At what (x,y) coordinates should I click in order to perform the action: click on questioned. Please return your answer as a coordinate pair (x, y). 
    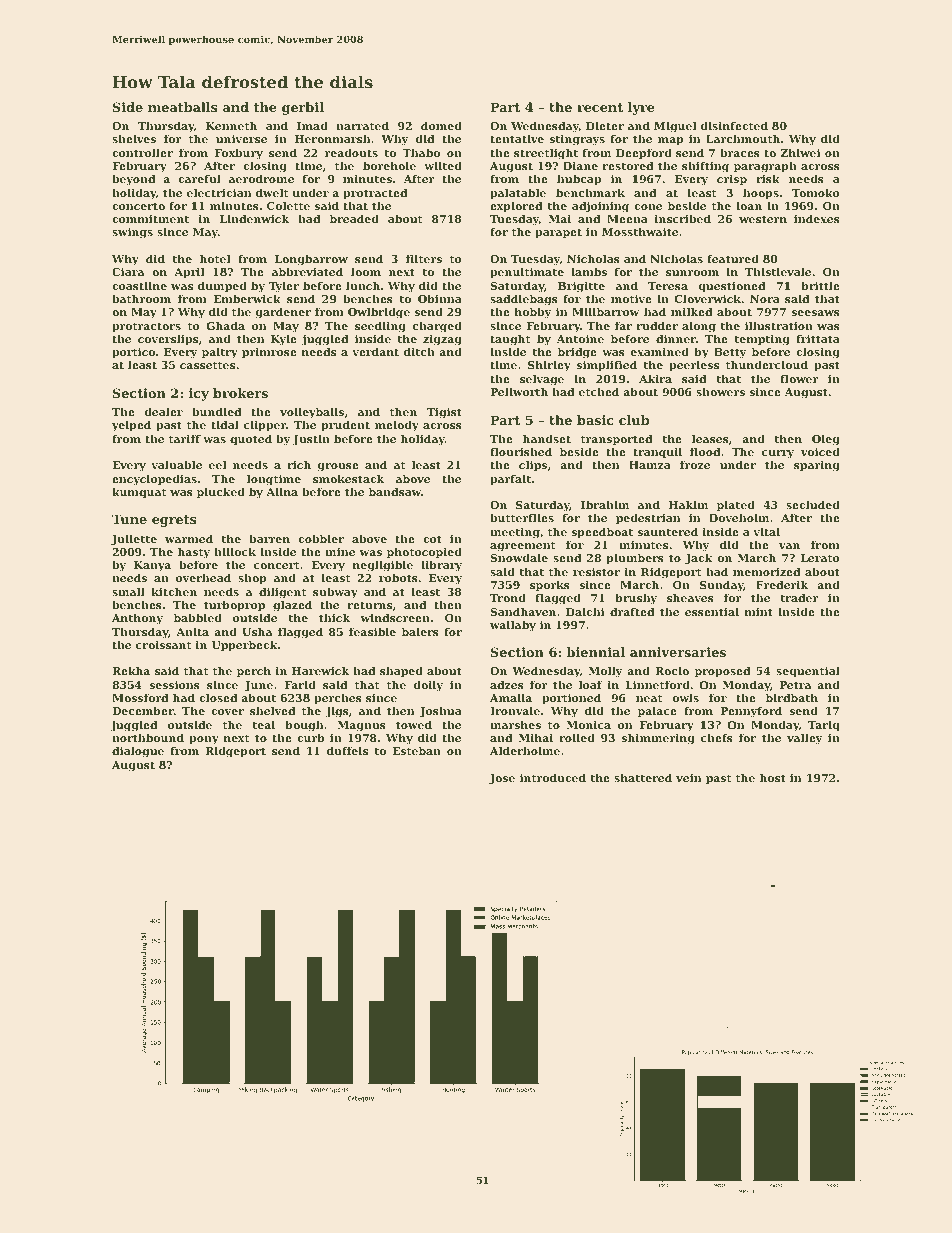
    Looking at the image, I should click on (731, 287).
